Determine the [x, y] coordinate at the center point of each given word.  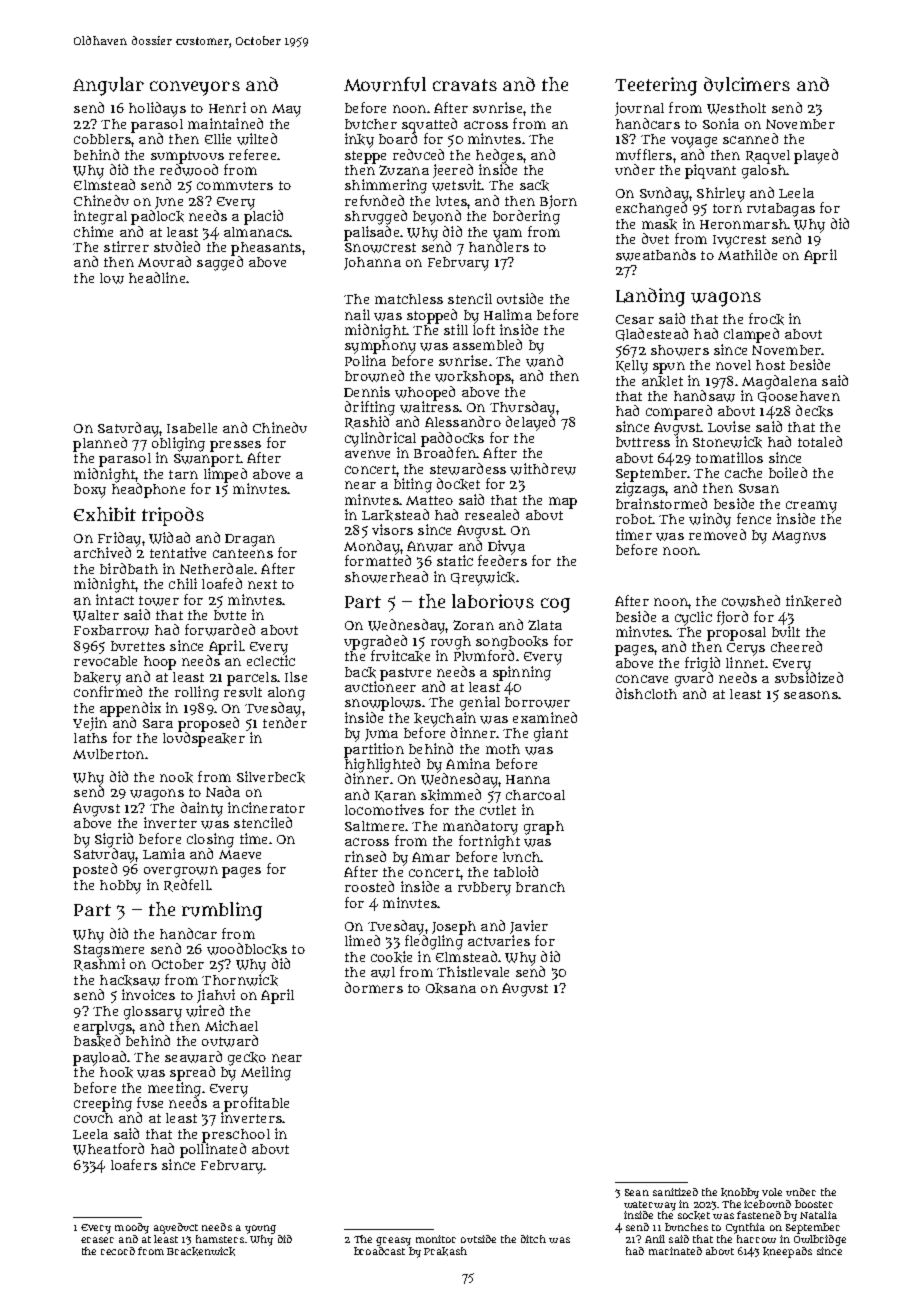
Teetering [656, 86]
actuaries [499, 940]
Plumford [484, 655]
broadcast [379, 1251]
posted [95, 870]
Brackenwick [201, 1251]
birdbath [129, 568]
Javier [529, 927]
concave [642, 679]
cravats [465, 85]
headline [157, 277]
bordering [526, 217]
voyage [694, 142]
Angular [108, 86]
